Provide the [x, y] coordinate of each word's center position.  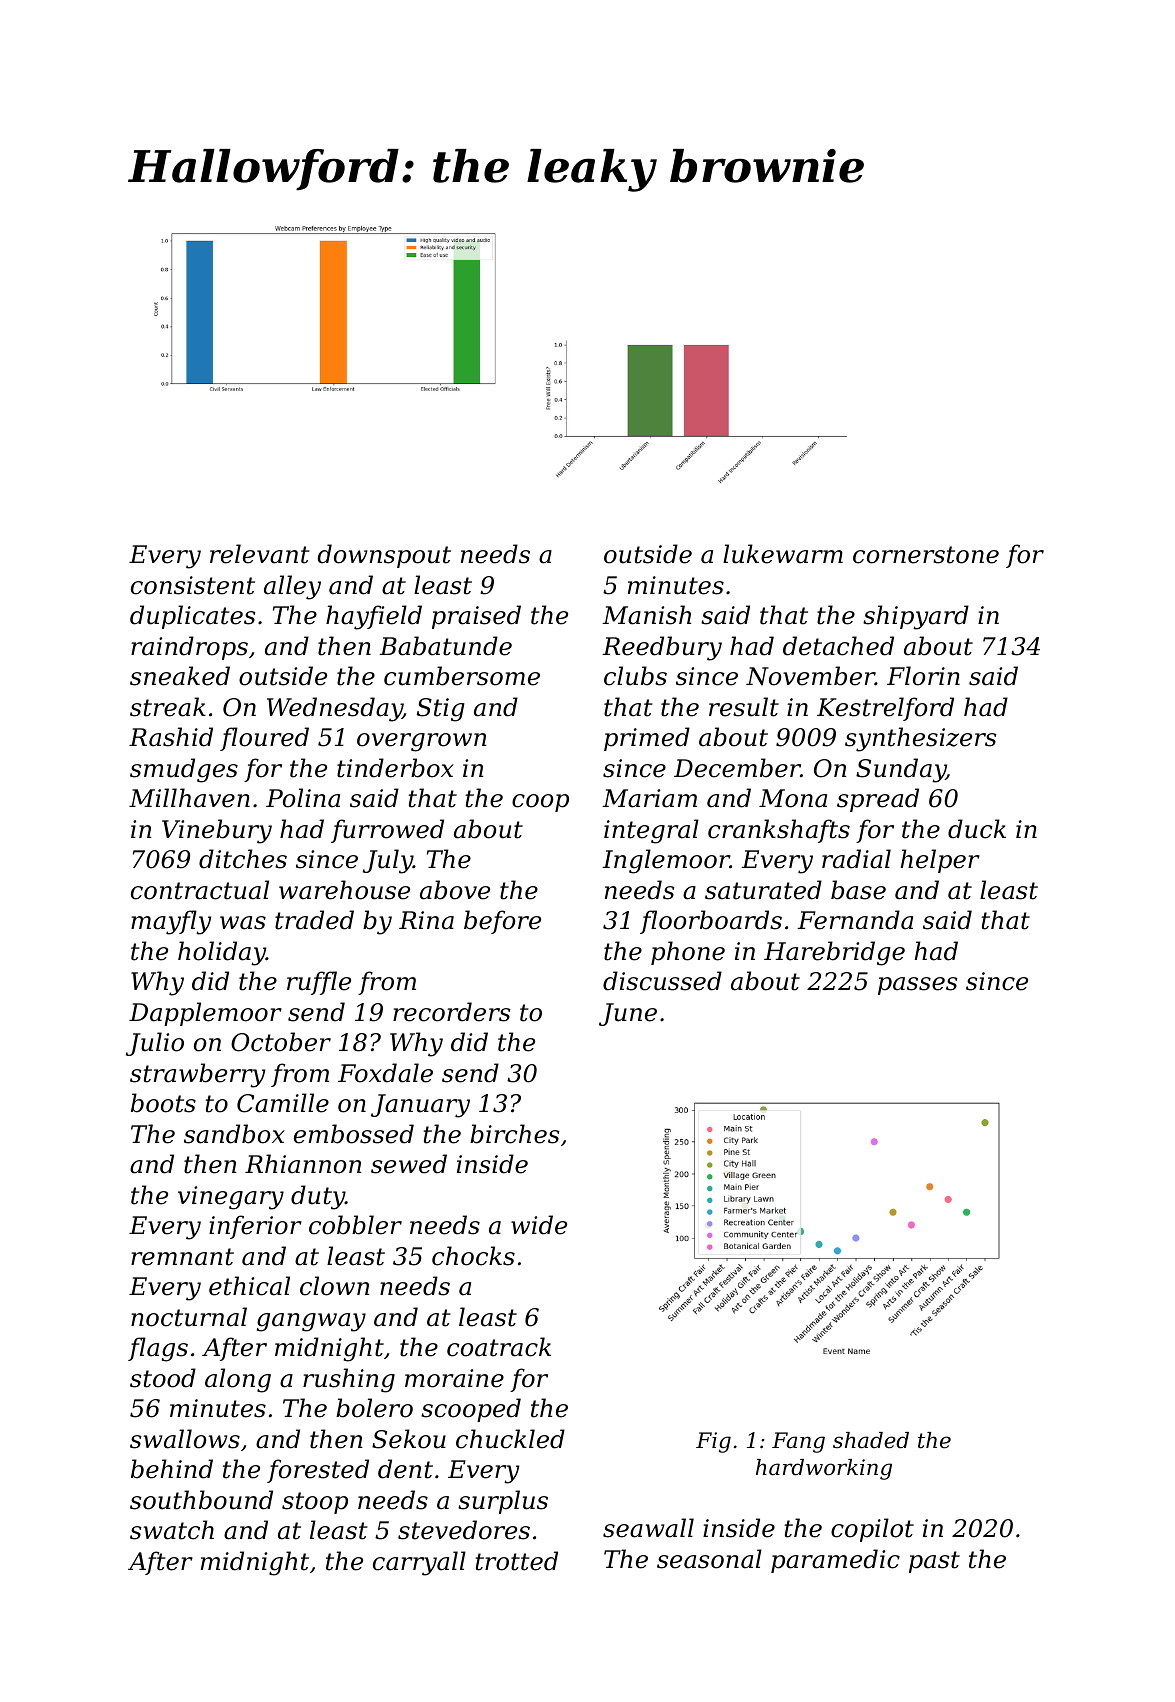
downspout [384, 556]
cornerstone [926, 555]
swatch [172, 1530]
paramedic [835, 1561]
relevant [260, 554]
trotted [517, 1561]
